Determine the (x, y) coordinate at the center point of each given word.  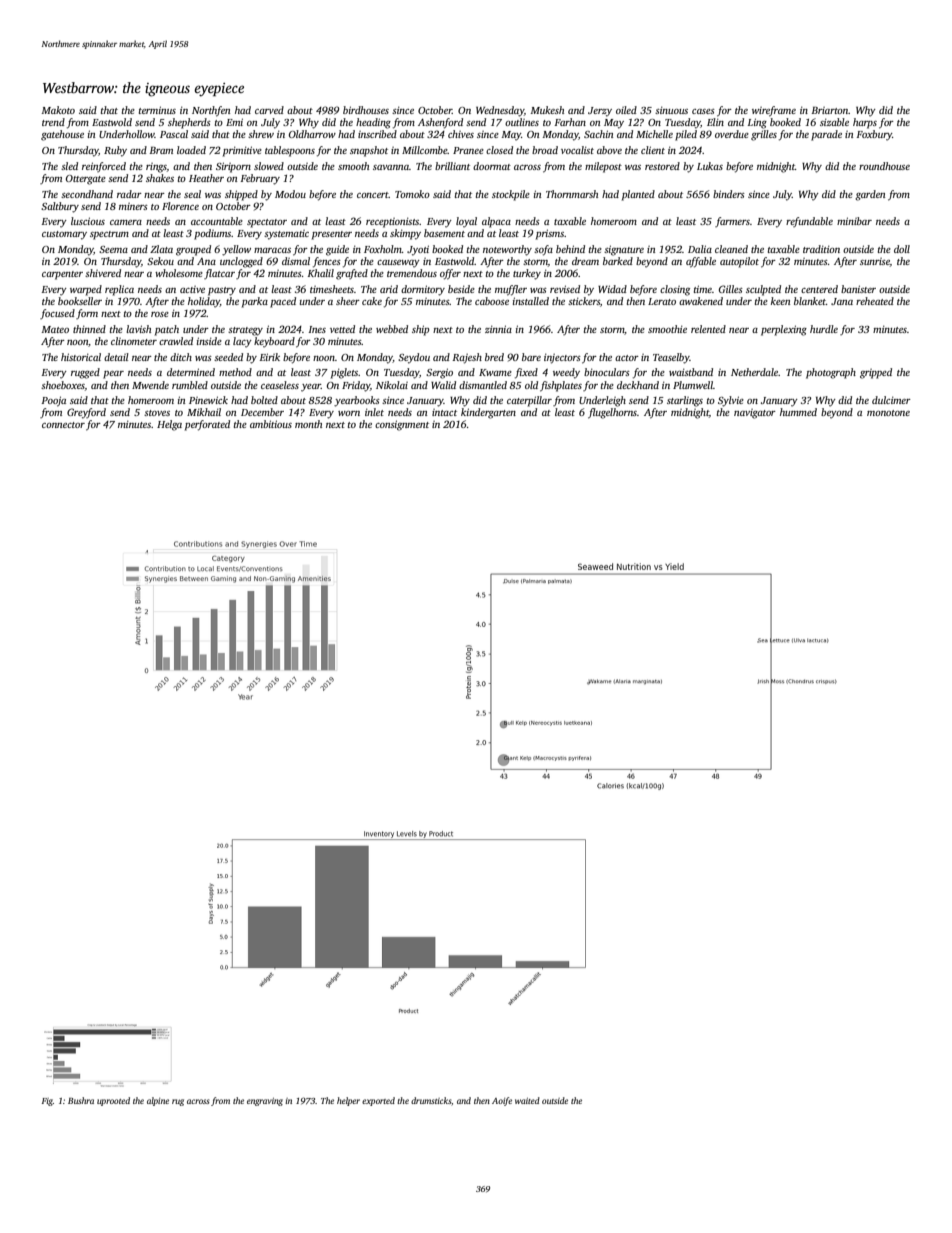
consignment (402, 425)
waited (527, 1100)
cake (372, 301)
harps (865, 123)
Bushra (81, 1100)
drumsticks (431, 1100)
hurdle (824, 329)
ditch (181, 357)
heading (373, 123)
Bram (161, 150)
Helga (169, 425)
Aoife (502, 1101)
